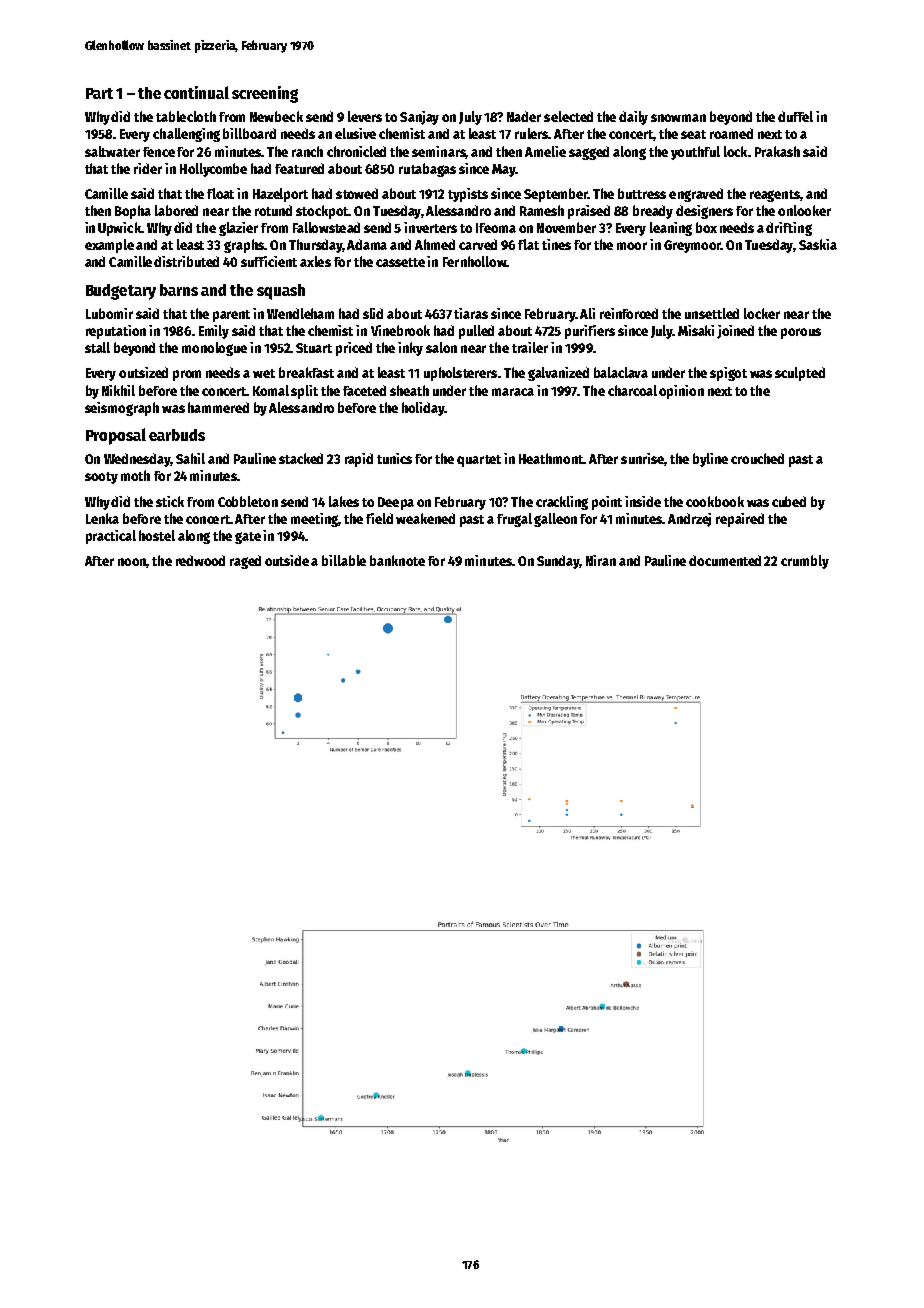 The image size is (924, 1308). Describe the element at coordinates (196, 92) in the screenshot. I see `continual` at that location.
